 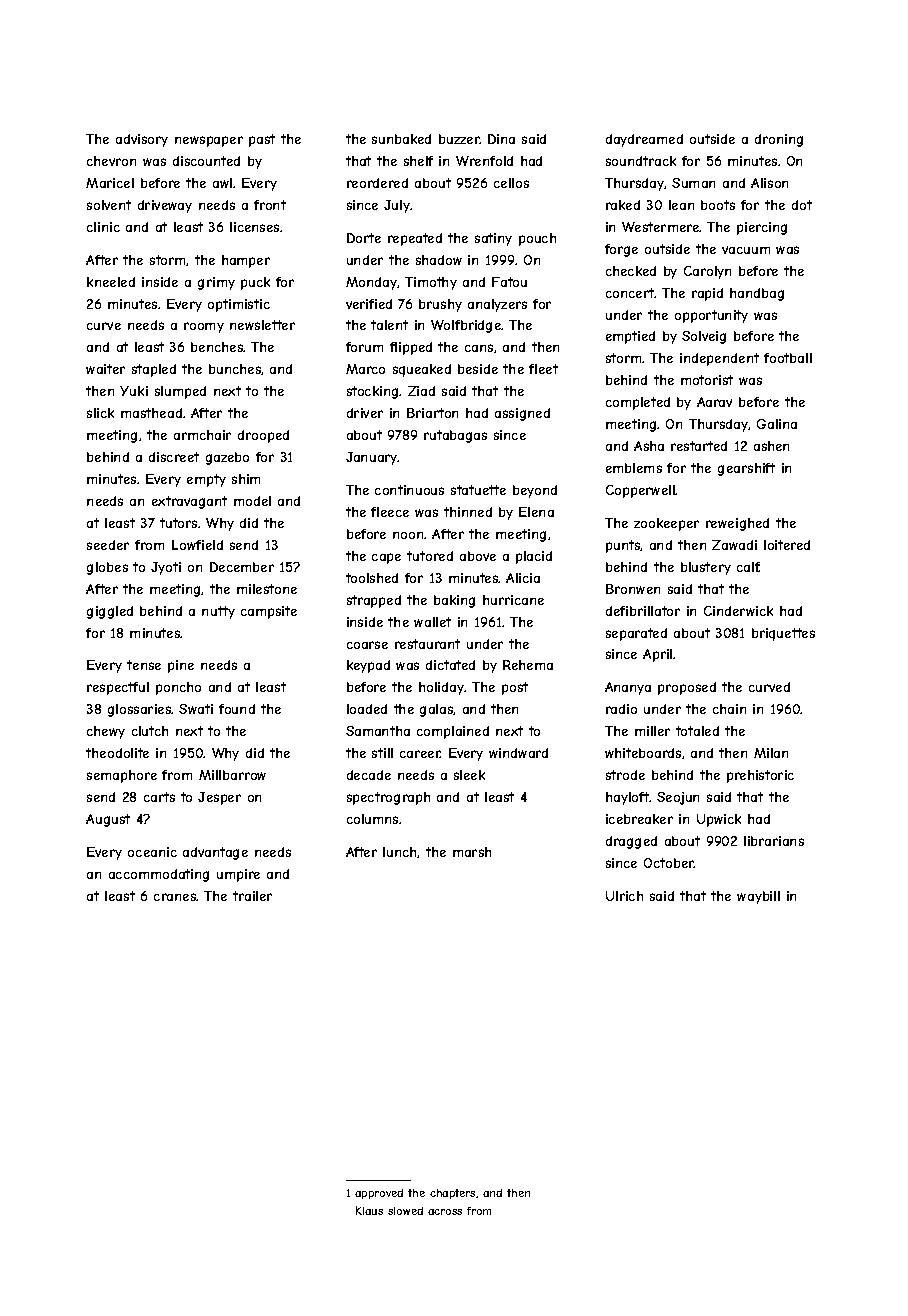 What do you see at coordinates (697, 731) in the image?
I see `totaled` at bounding box center [697, 731].
